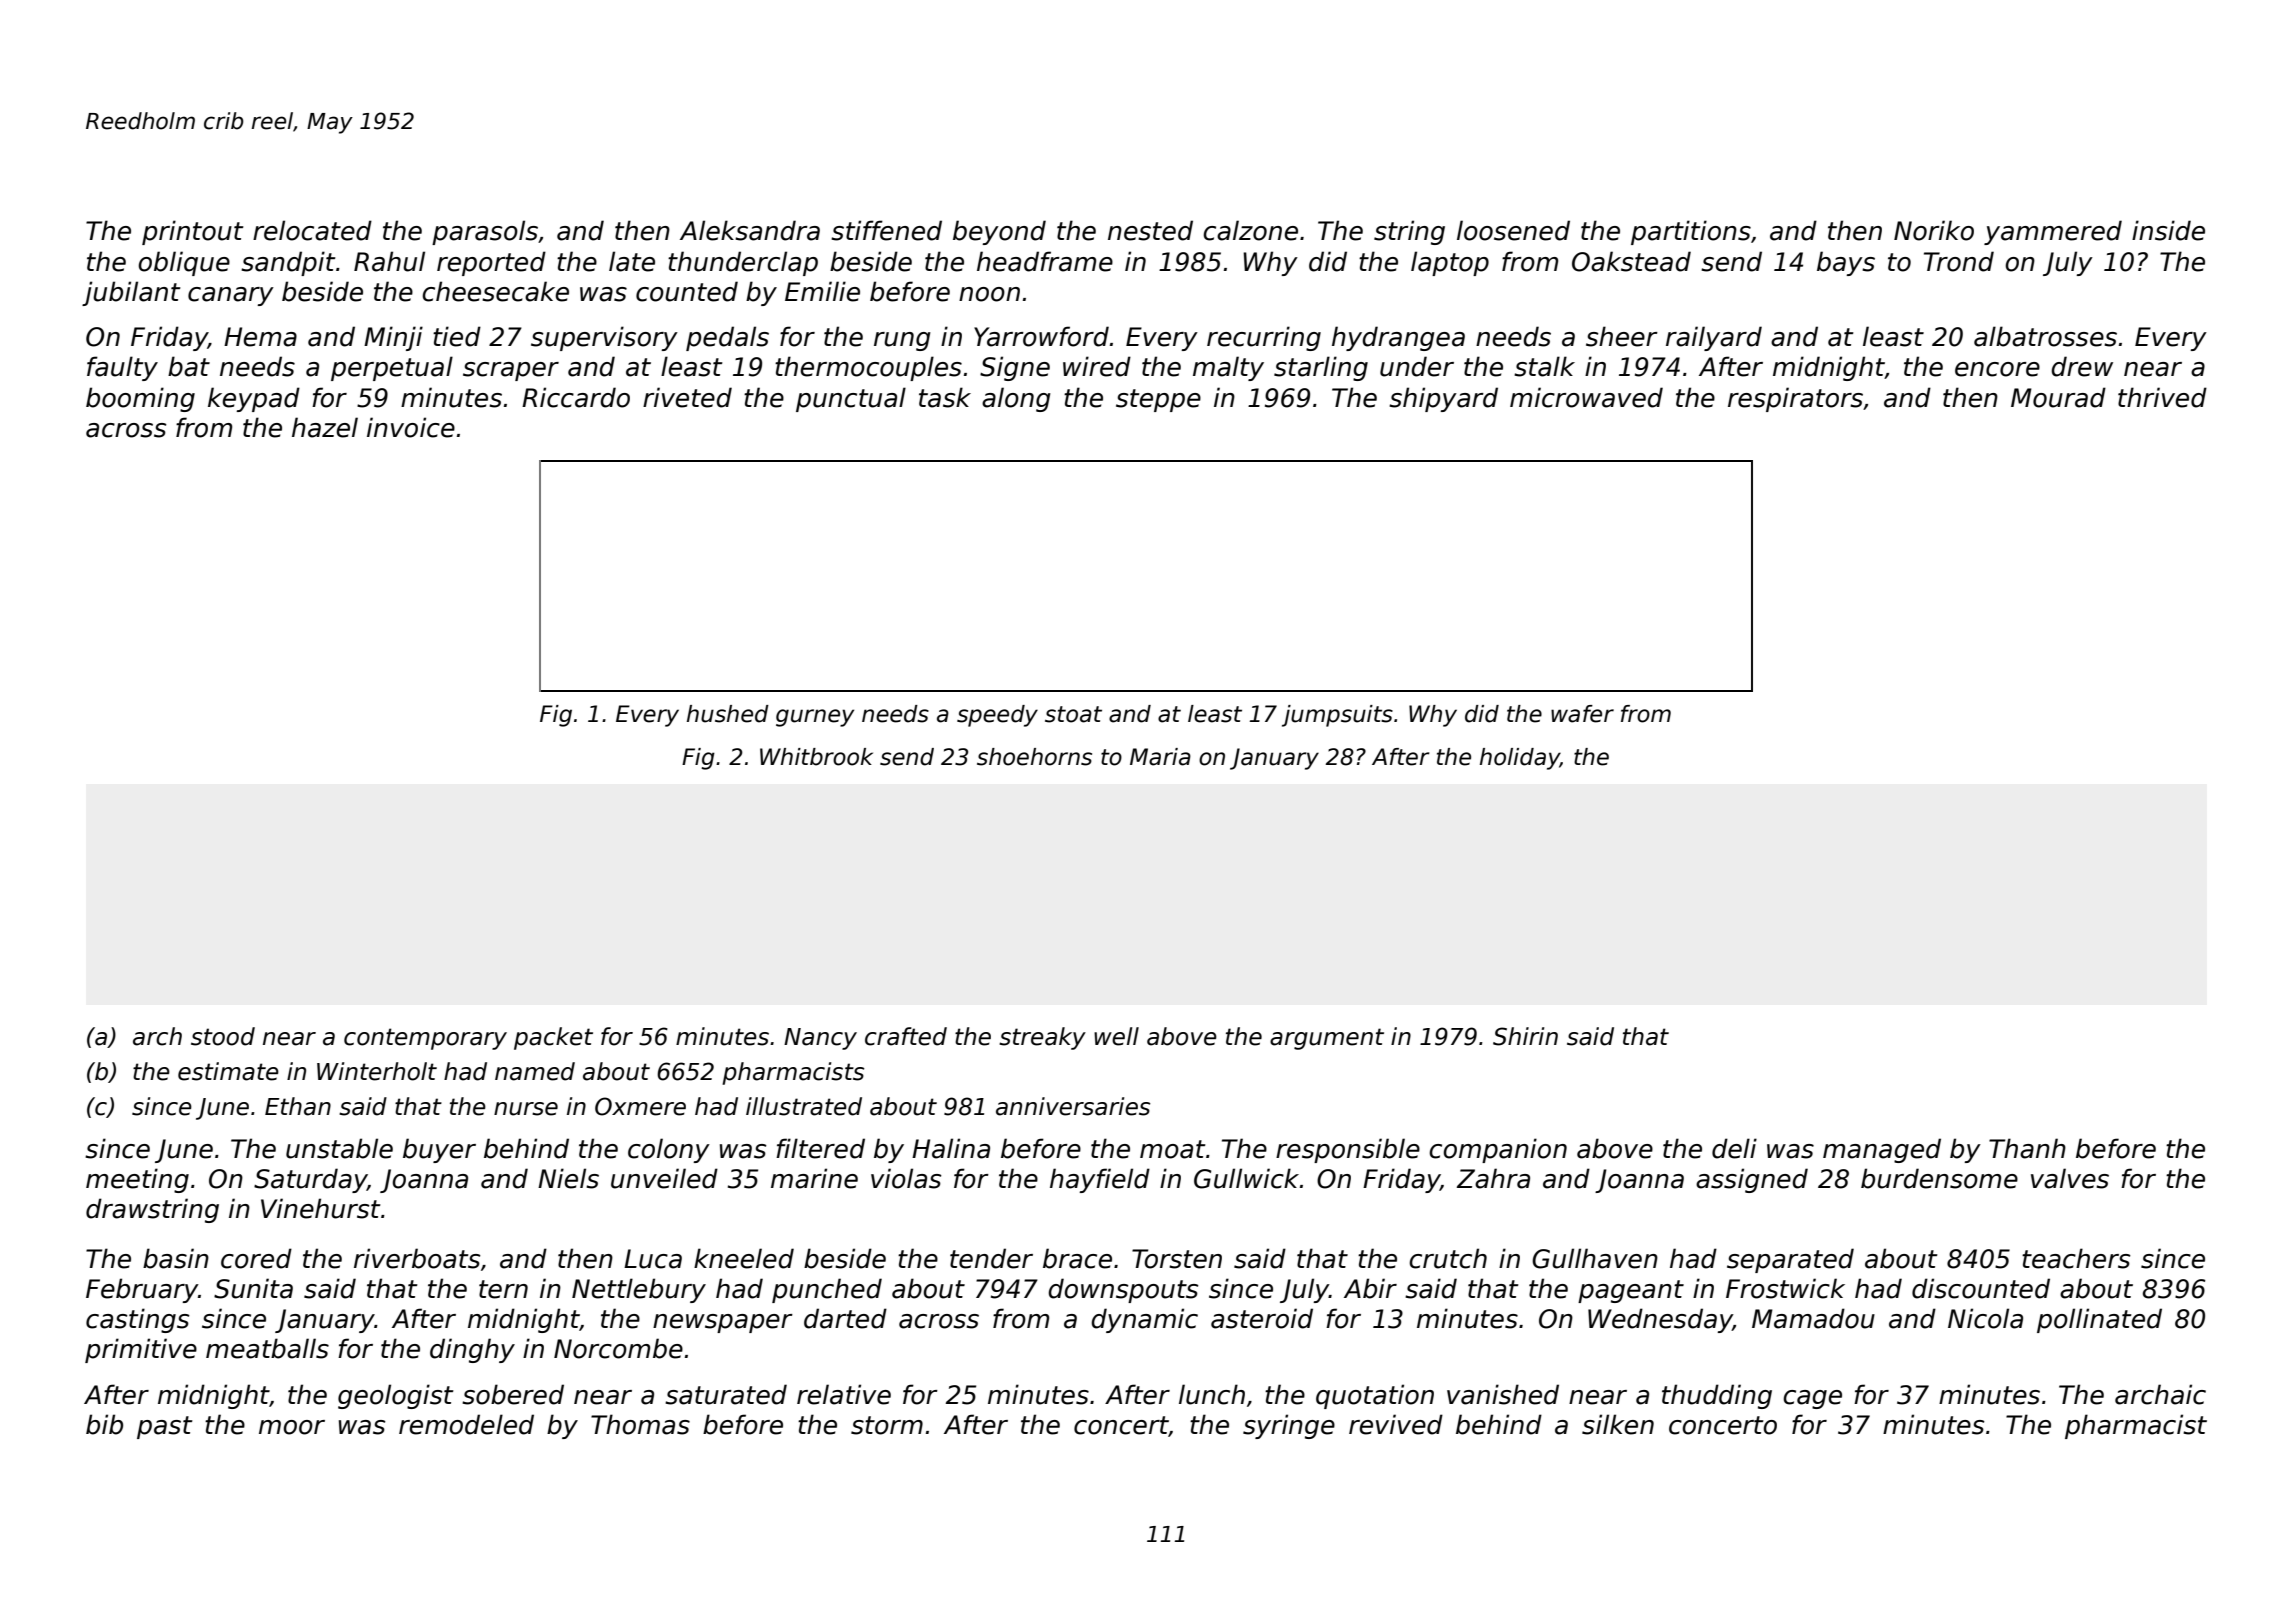 The width and height of the screenshot is (2292, 1620). Describe the element at coordinates (1785, 1288) in the screenshot. I see `Frostwick` at that location.
